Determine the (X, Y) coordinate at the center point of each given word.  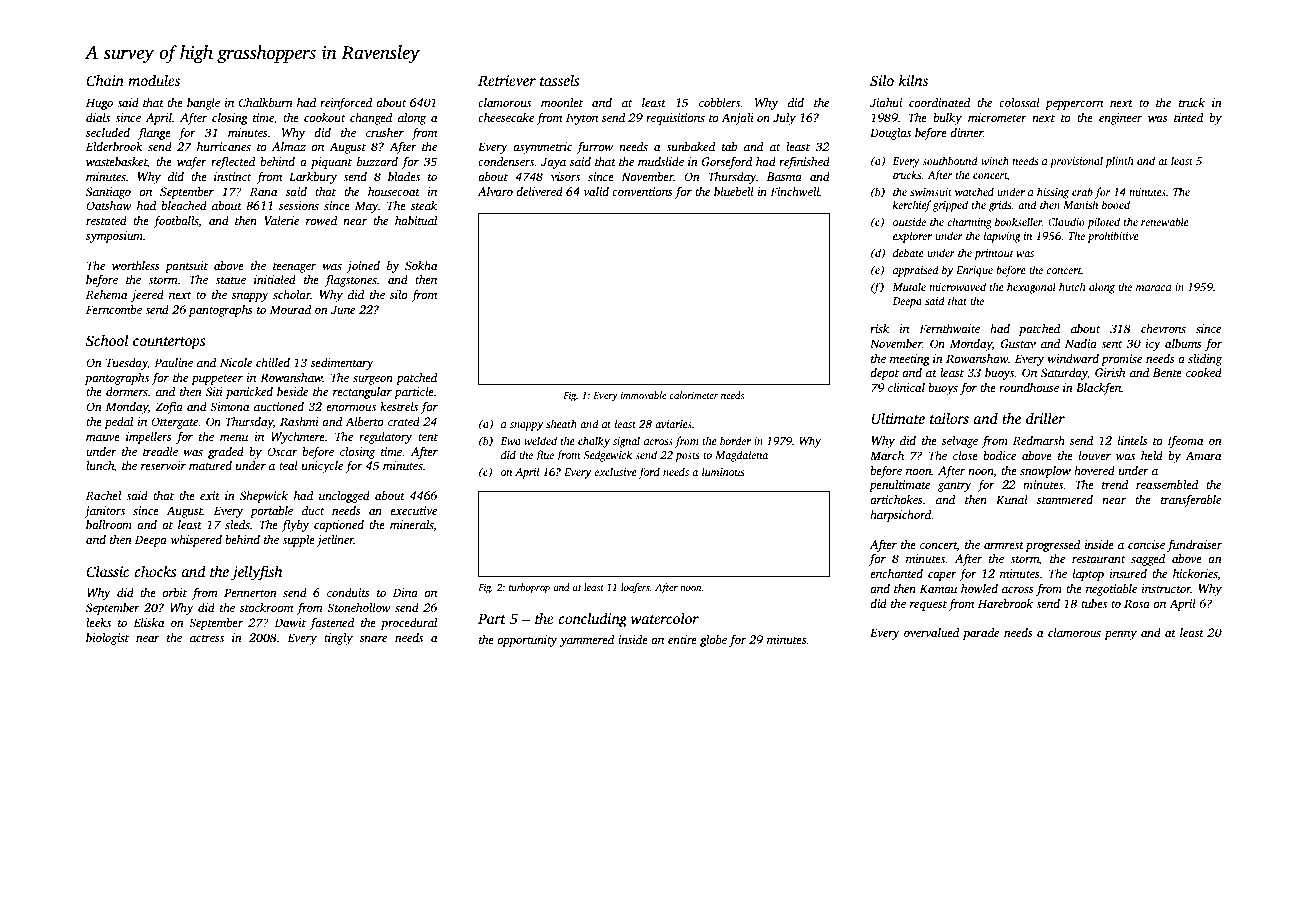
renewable (1165, 221)
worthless (136, 265)
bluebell (734, 191)
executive (413, 510)
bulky (947, 119)
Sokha (421, 265)
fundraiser (1194, 546)
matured (210, 465)
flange (154, 133)
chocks (156, 571)
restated (106, 220)
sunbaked (690, 146)
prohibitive (1113, 237)
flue (544, 456)
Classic (107, 571)
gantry (955, 487)
